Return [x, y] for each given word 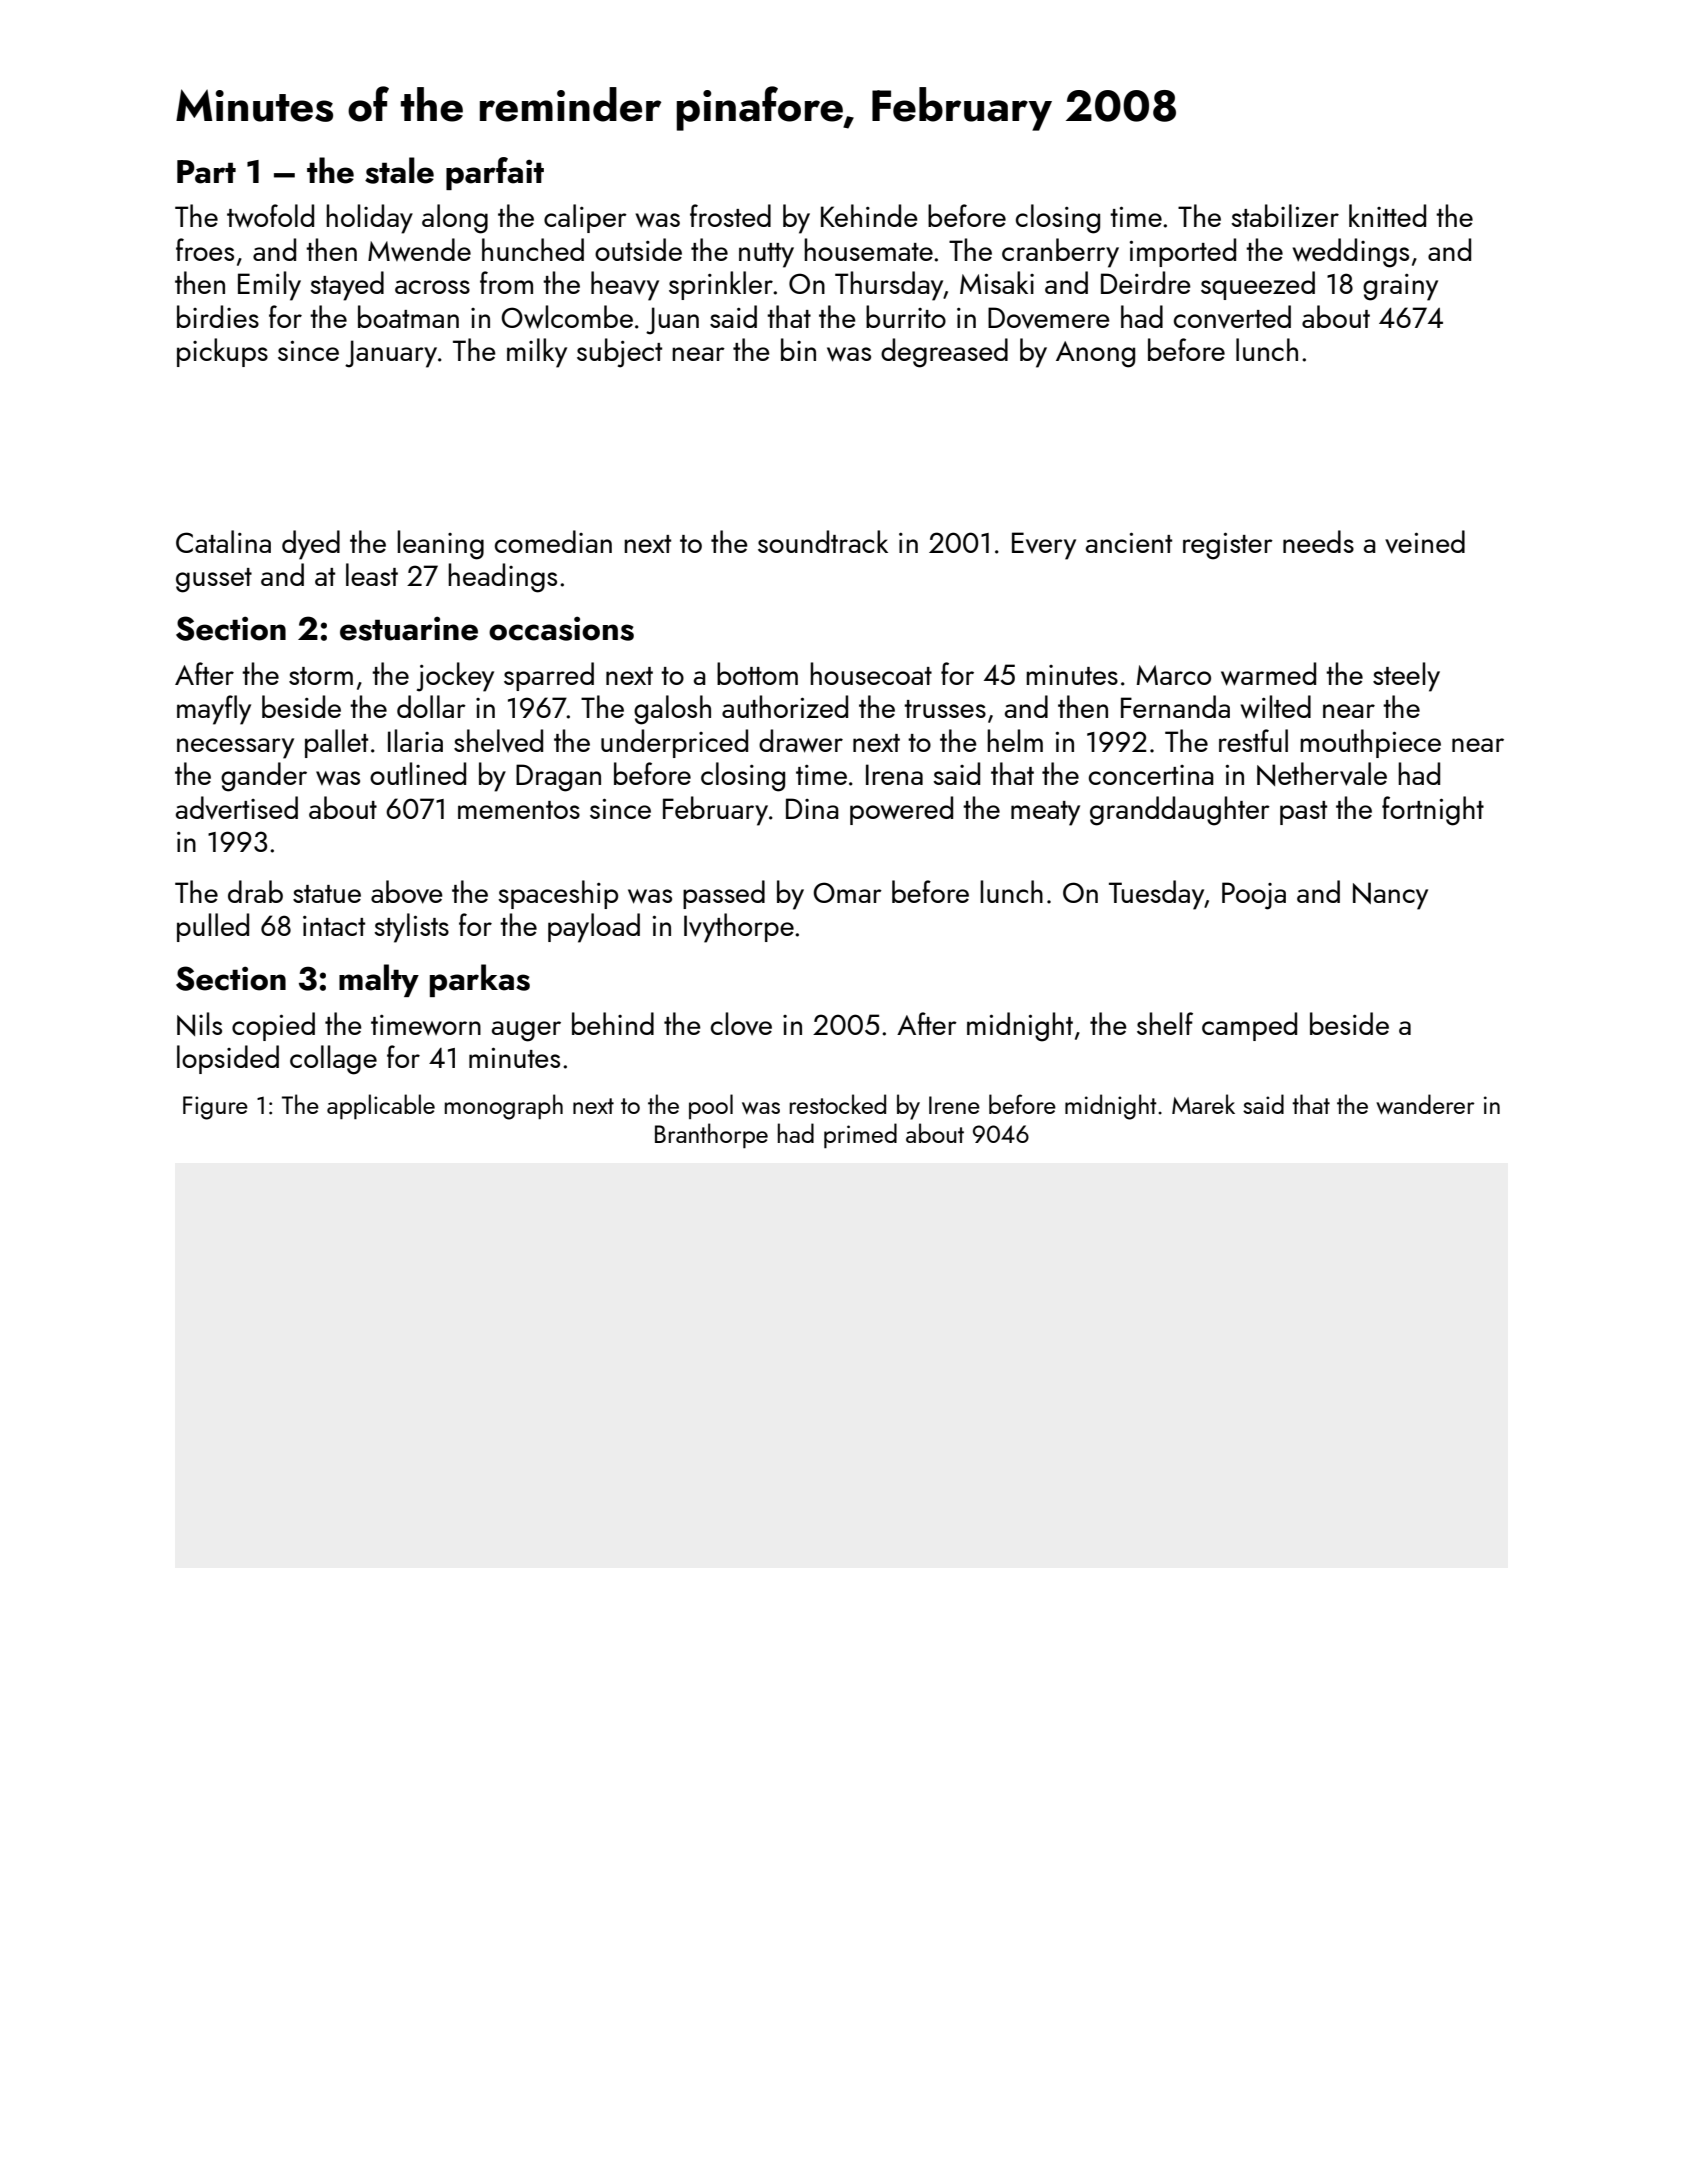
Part [206, 172]
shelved [498, 740]
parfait [495, 173]
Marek [1203, 1104]
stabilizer [1285, 215]
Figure [215, 1108]
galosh [672, 710]
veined [1425, 542]
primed [860, 1135]
